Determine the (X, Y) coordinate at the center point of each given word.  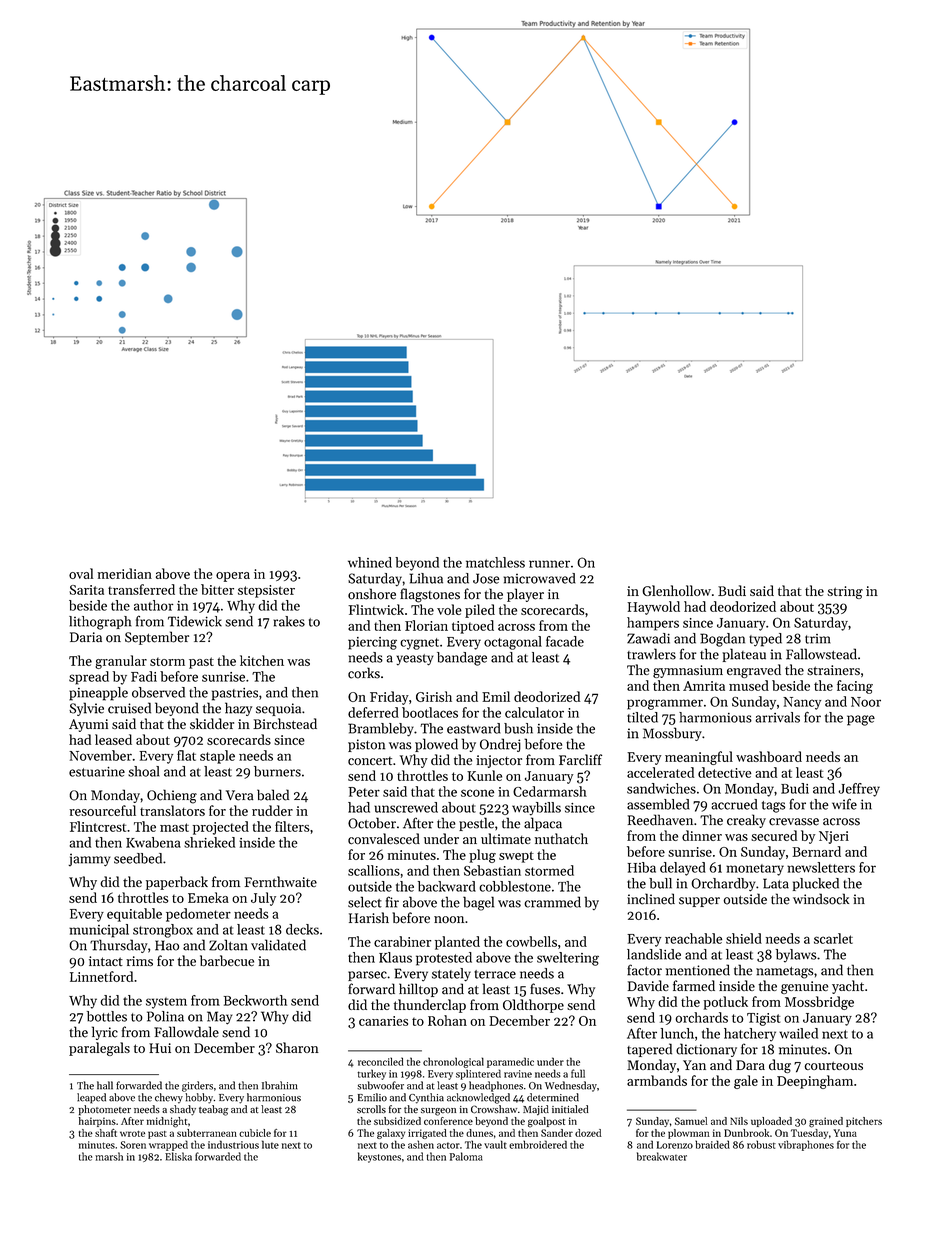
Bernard (816, 851)
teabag (213, 1110)
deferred (373, 712)
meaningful (699, 758)
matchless (495, 562)
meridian (125, 573)
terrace (495, 974)
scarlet (833, 938)
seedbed (138, 858)
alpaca (543, 824)
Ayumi (88, 725)
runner (549, 564)
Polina (165, 1016)
